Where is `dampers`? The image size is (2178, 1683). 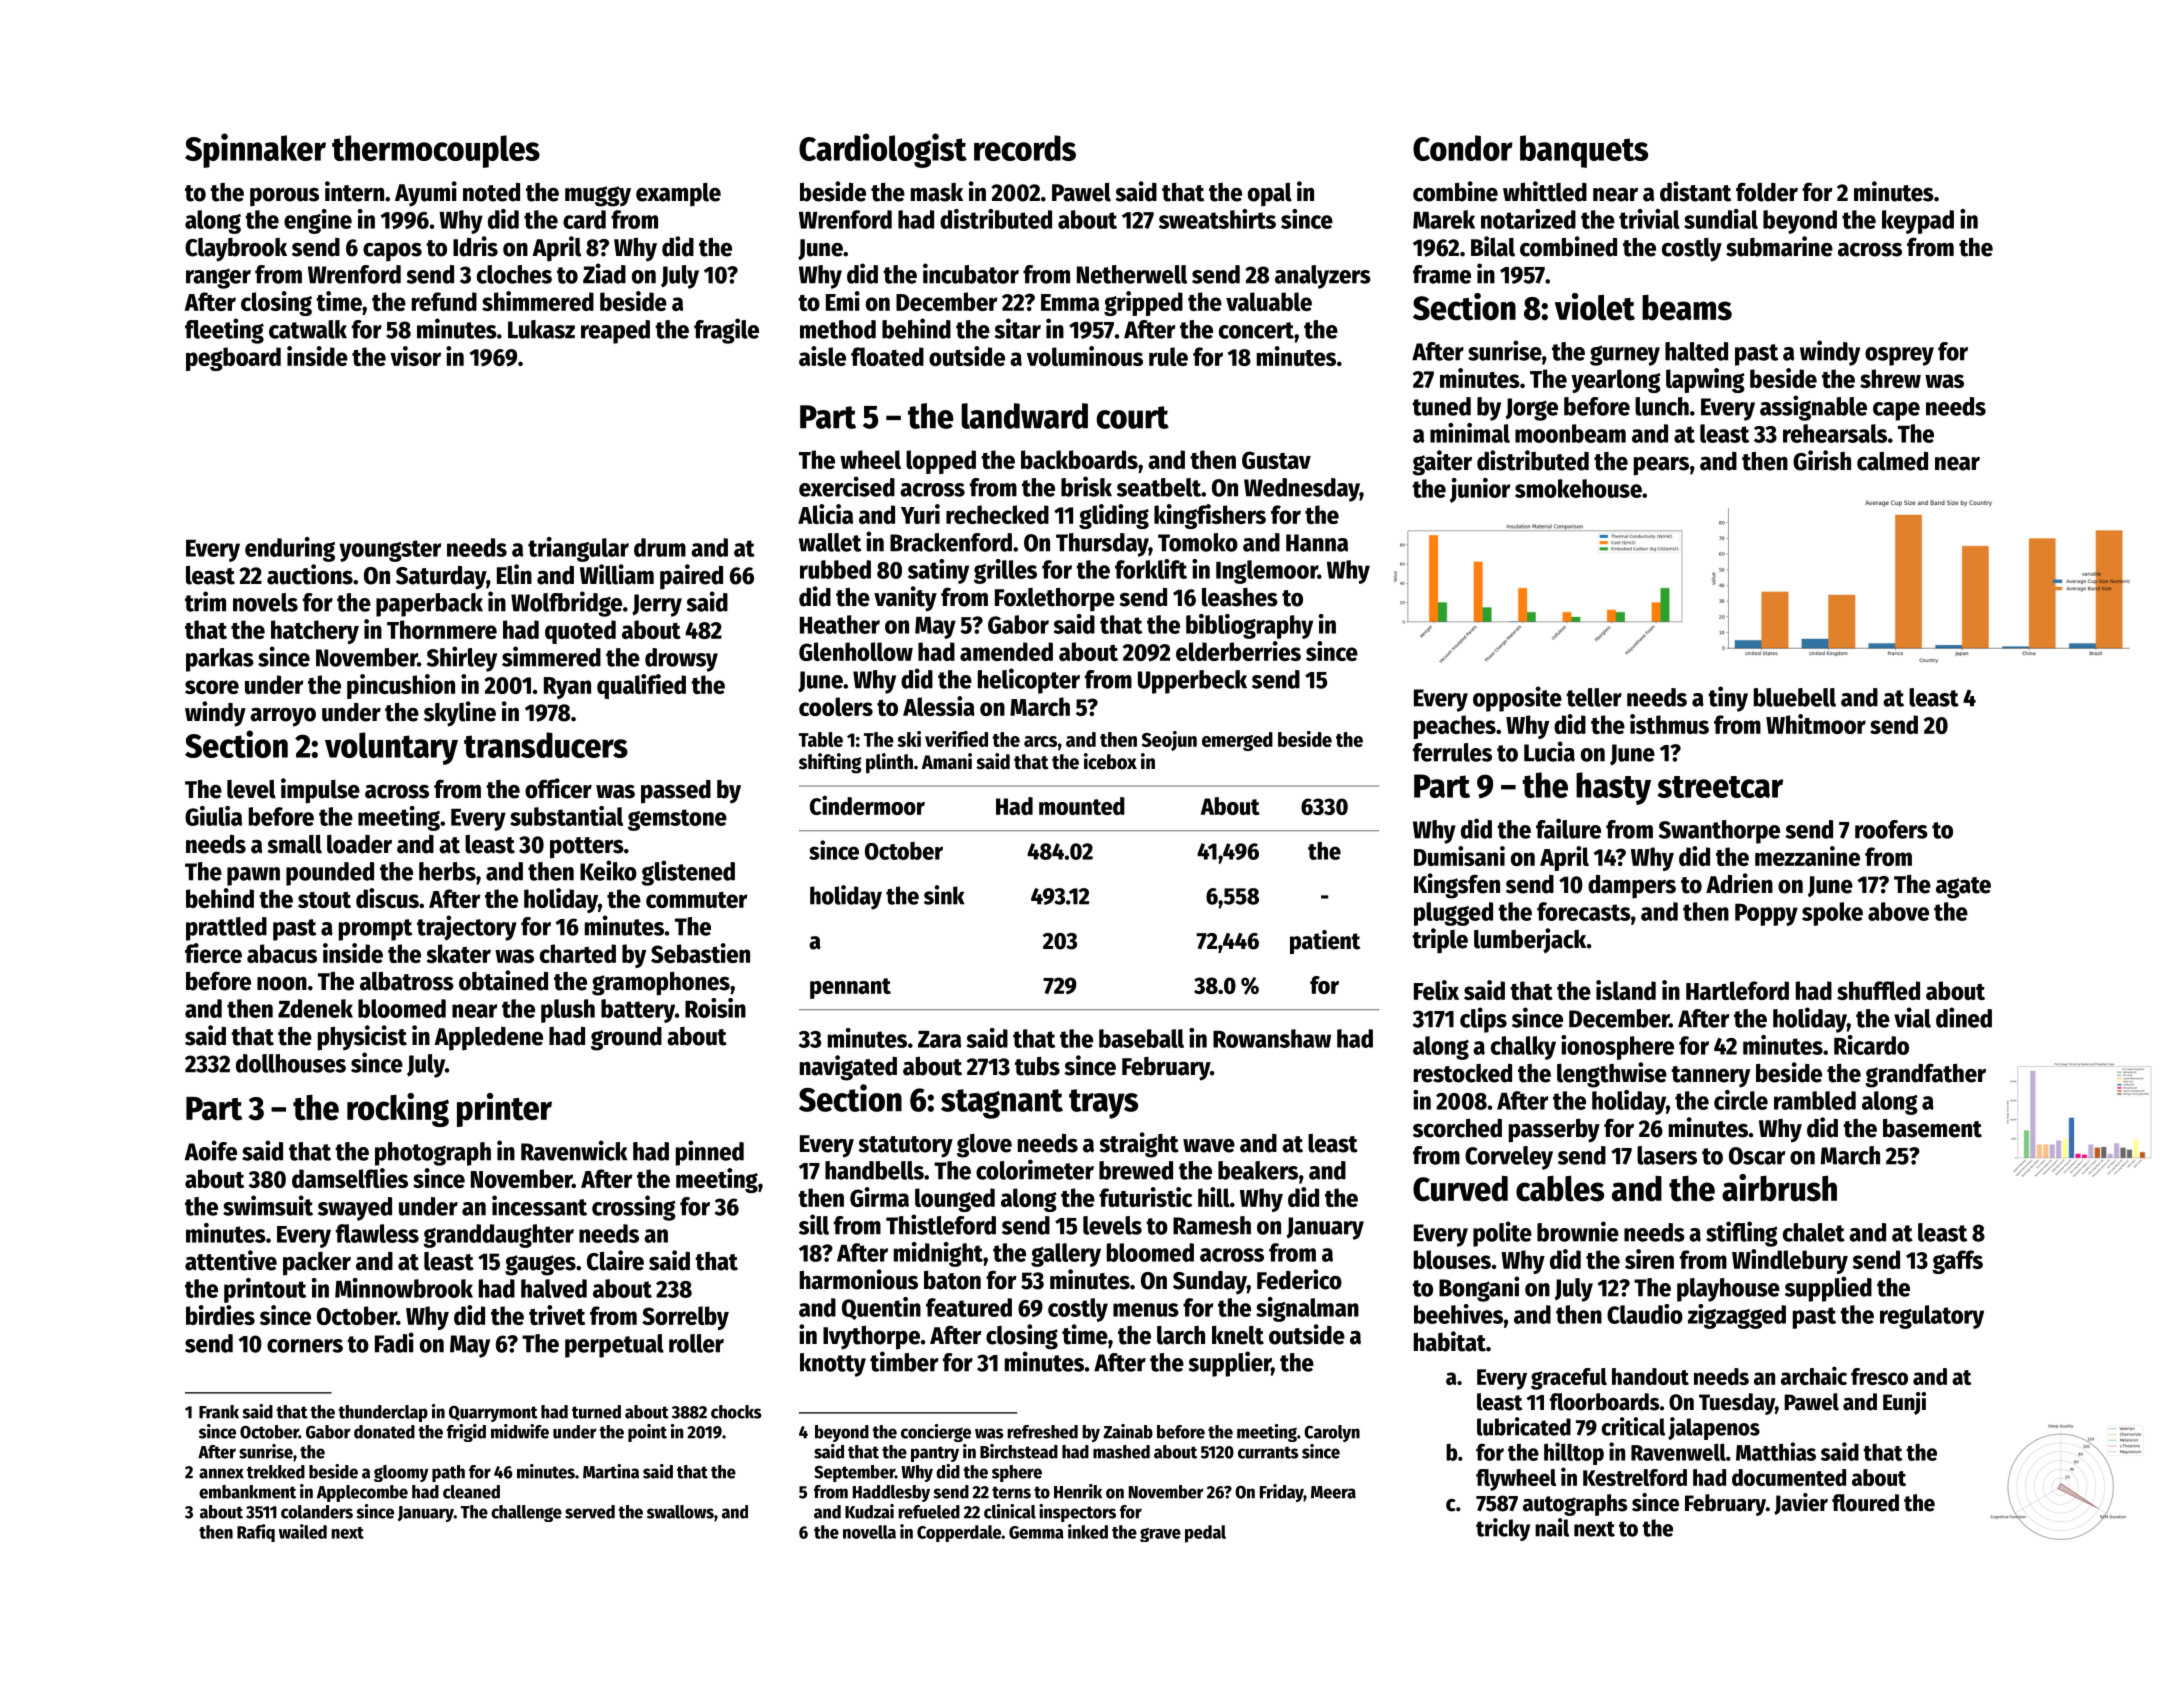
dampers is located at coordinates (1632, 886).
